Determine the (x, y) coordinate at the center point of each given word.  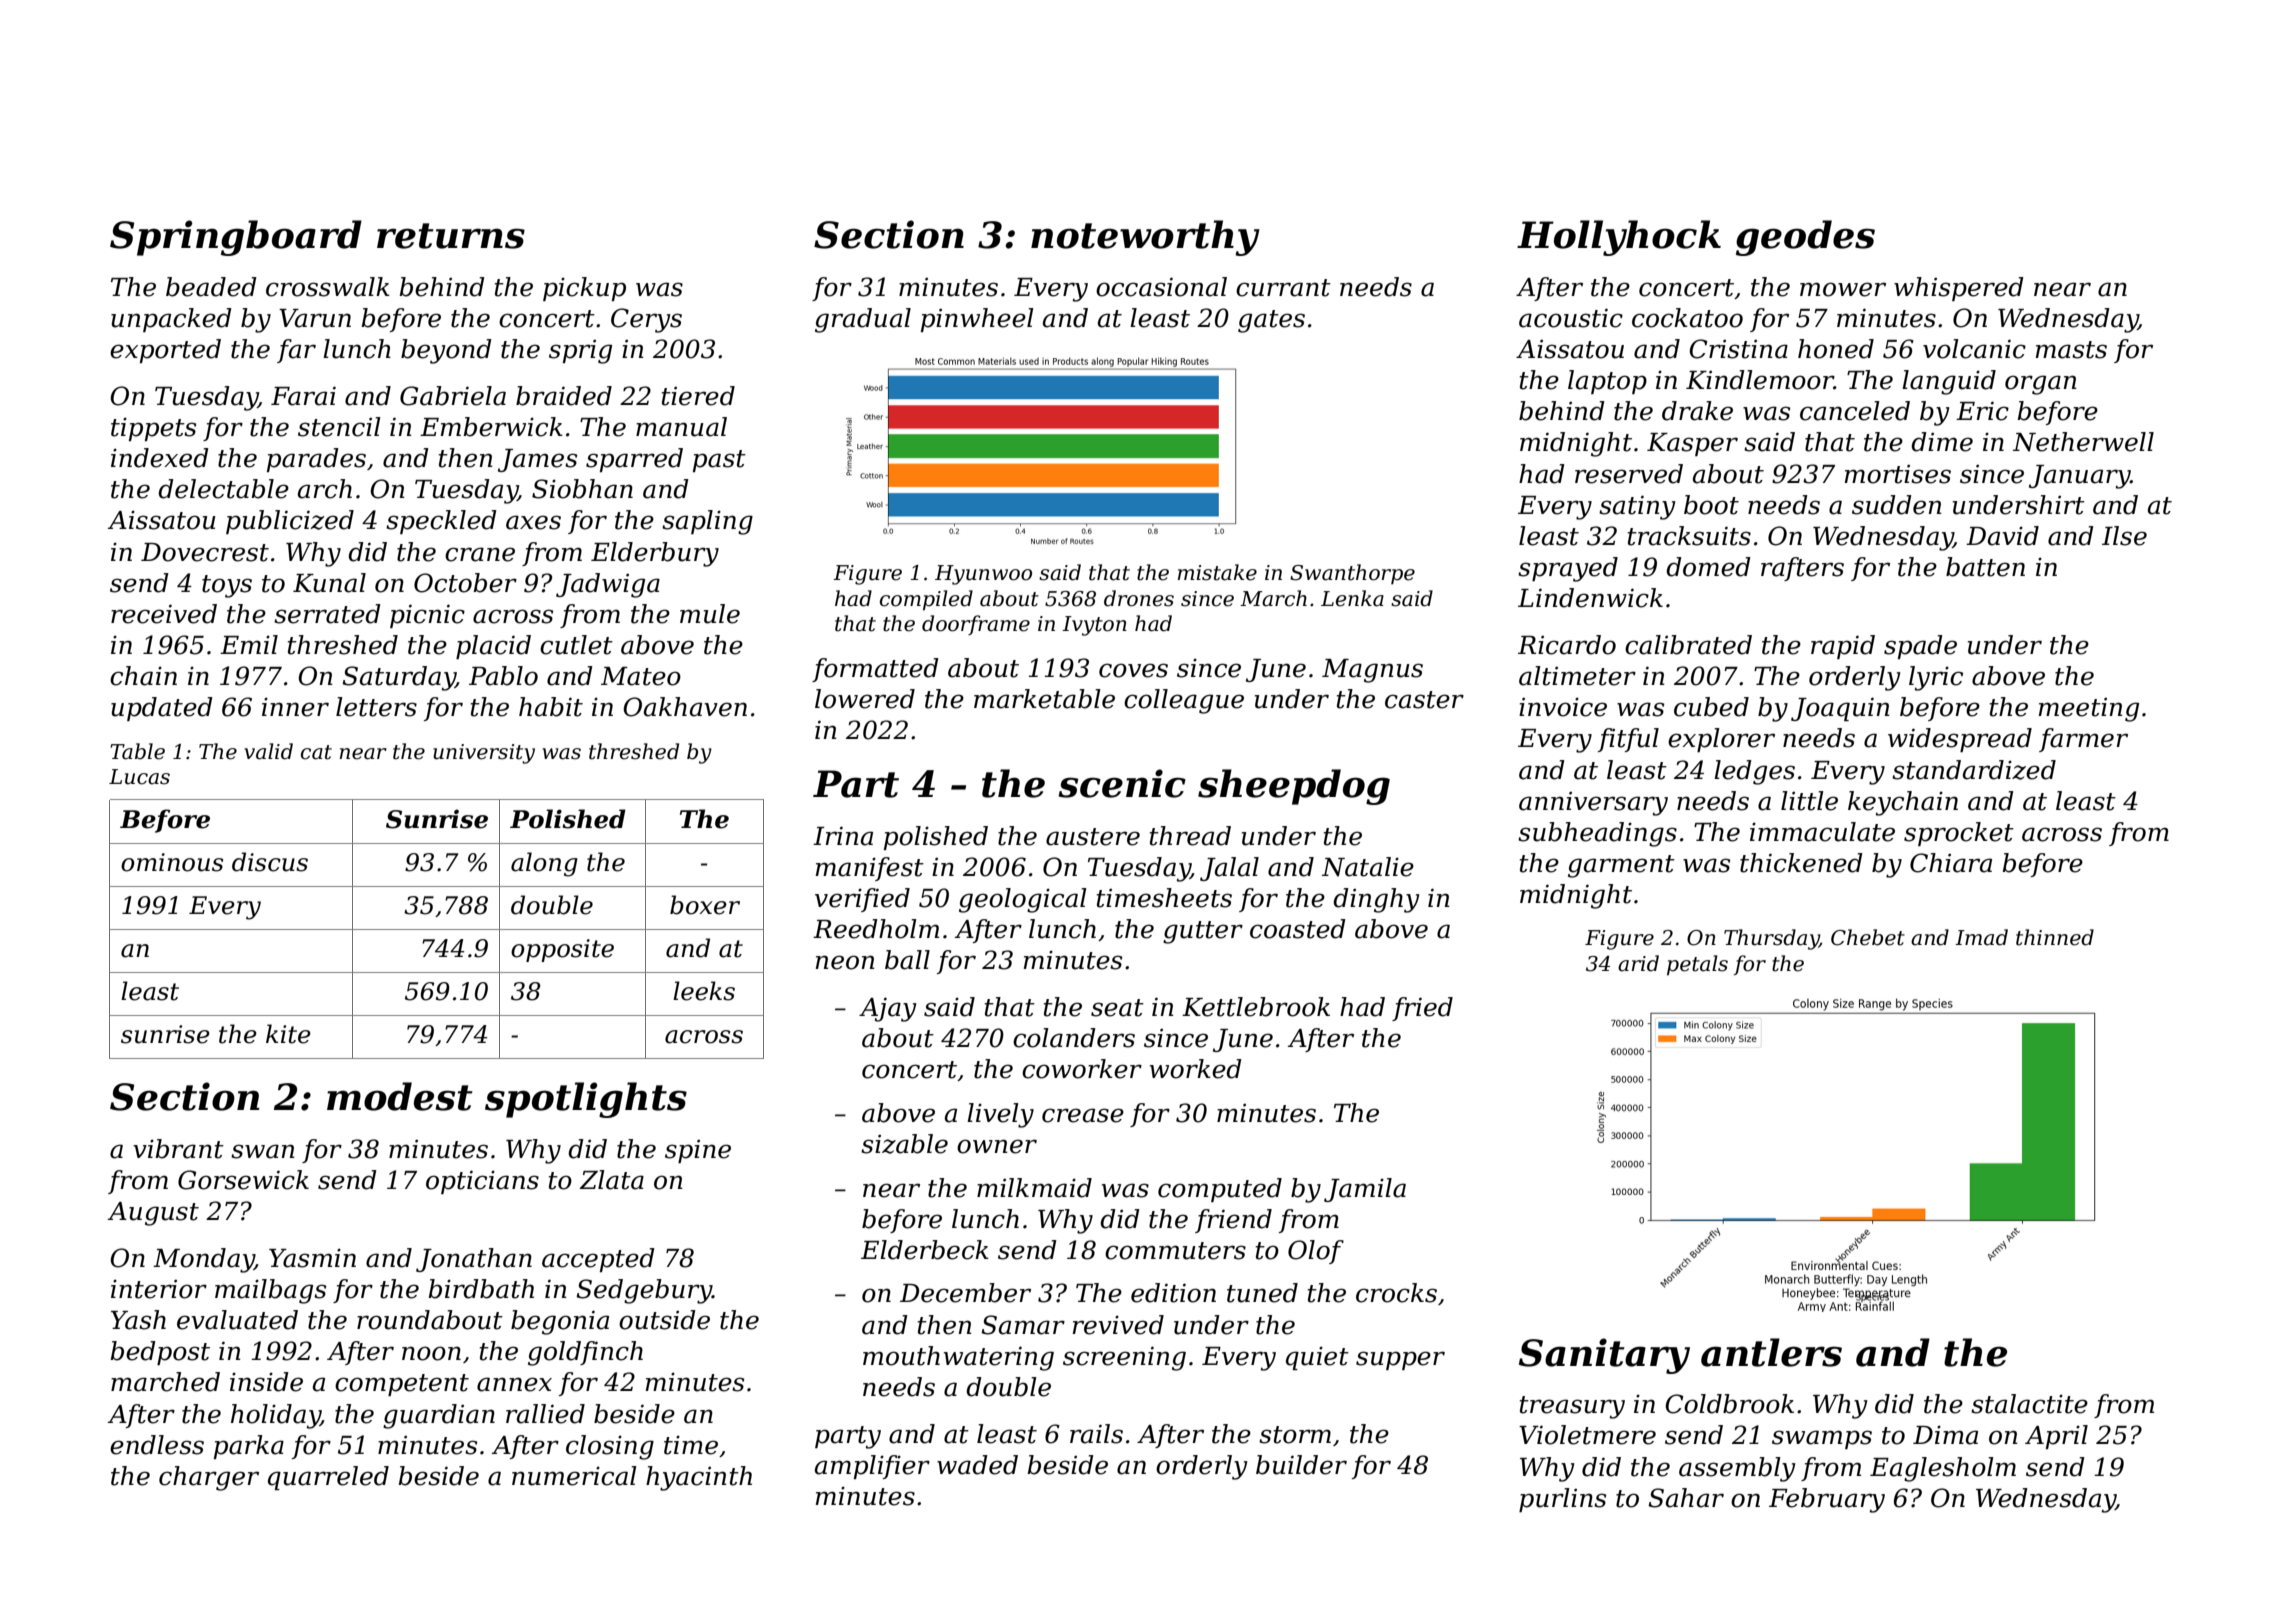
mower (1843, 289)
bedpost (160, 1353)
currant (1283, 288)
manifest (869, 869)
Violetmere (1587, 1435)
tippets (153, 429)
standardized (1974, 770)
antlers (1771, 1352)
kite (288, 1034)
